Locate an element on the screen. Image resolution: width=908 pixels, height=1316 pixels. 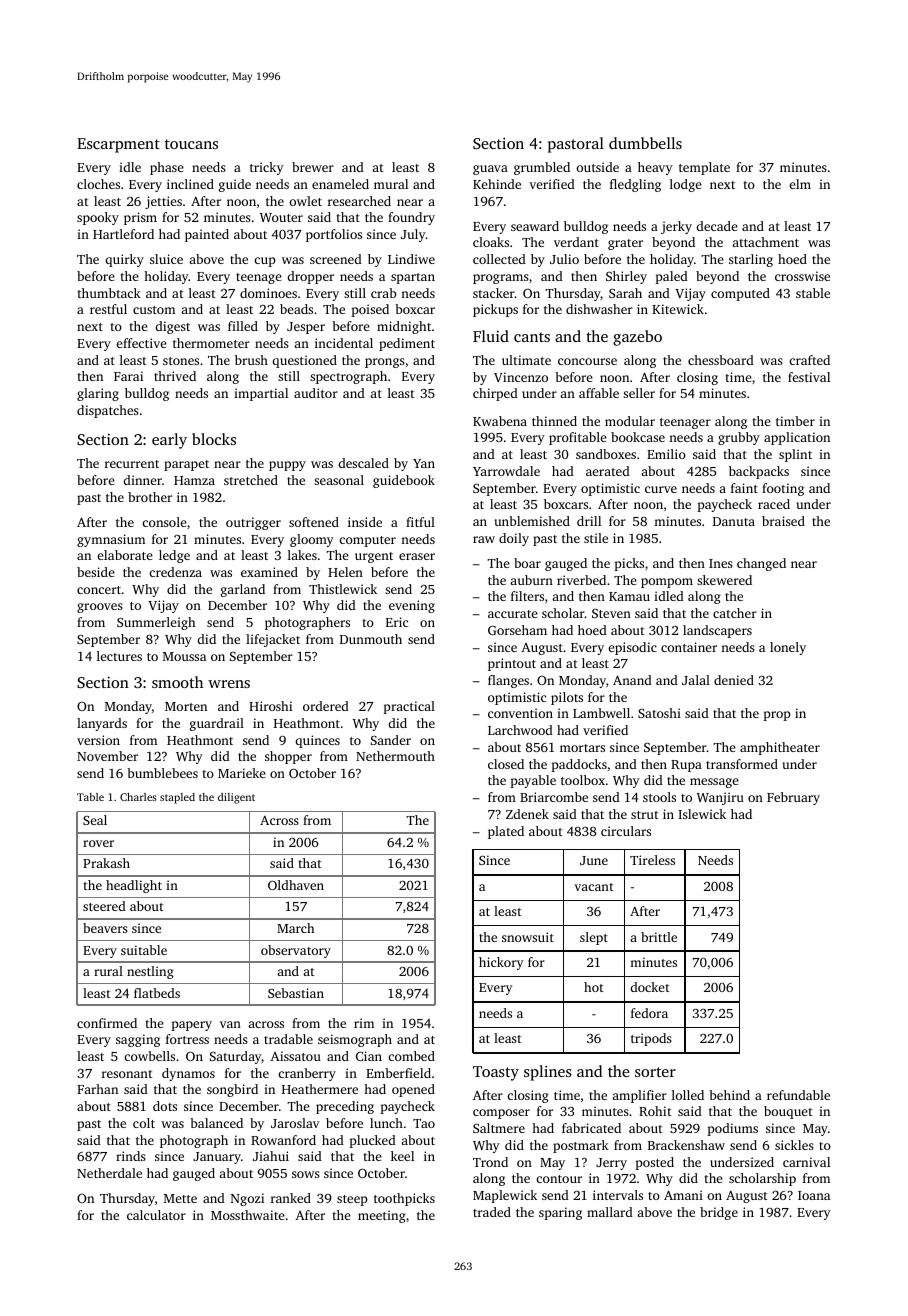
nestling is located at coordinates (150, 972).
